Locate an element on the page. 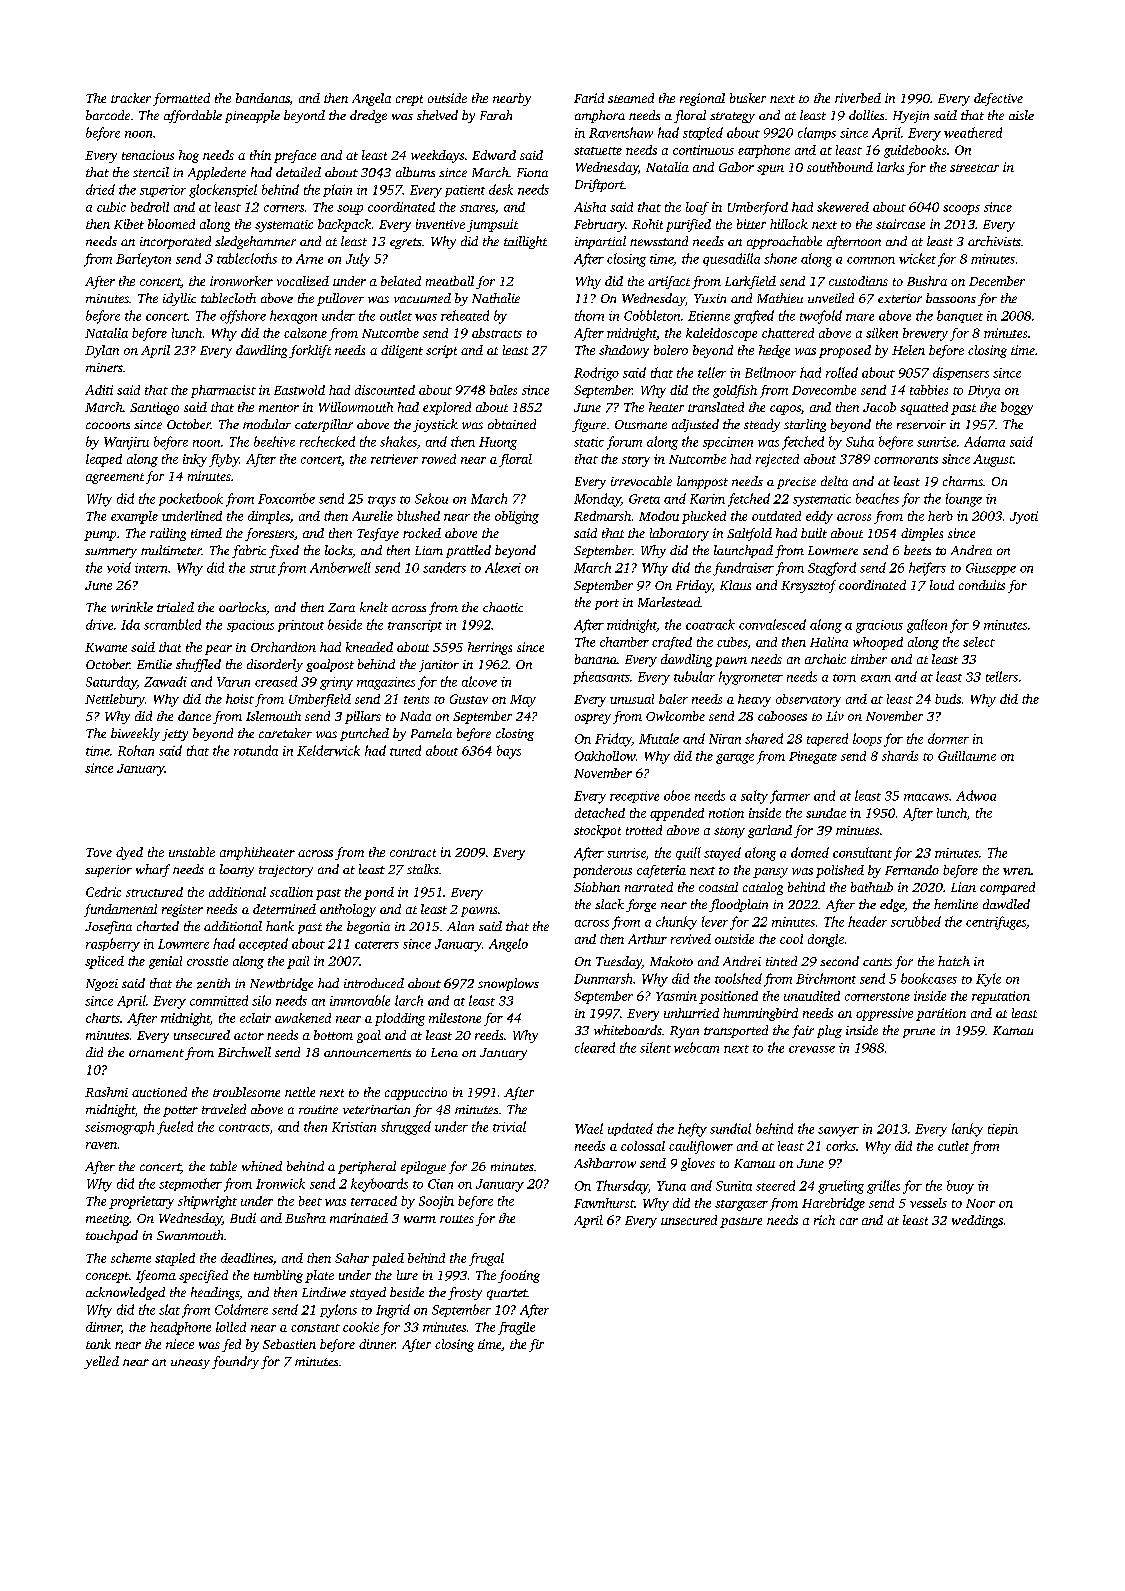  crept is located at coordinates (409, 100).
